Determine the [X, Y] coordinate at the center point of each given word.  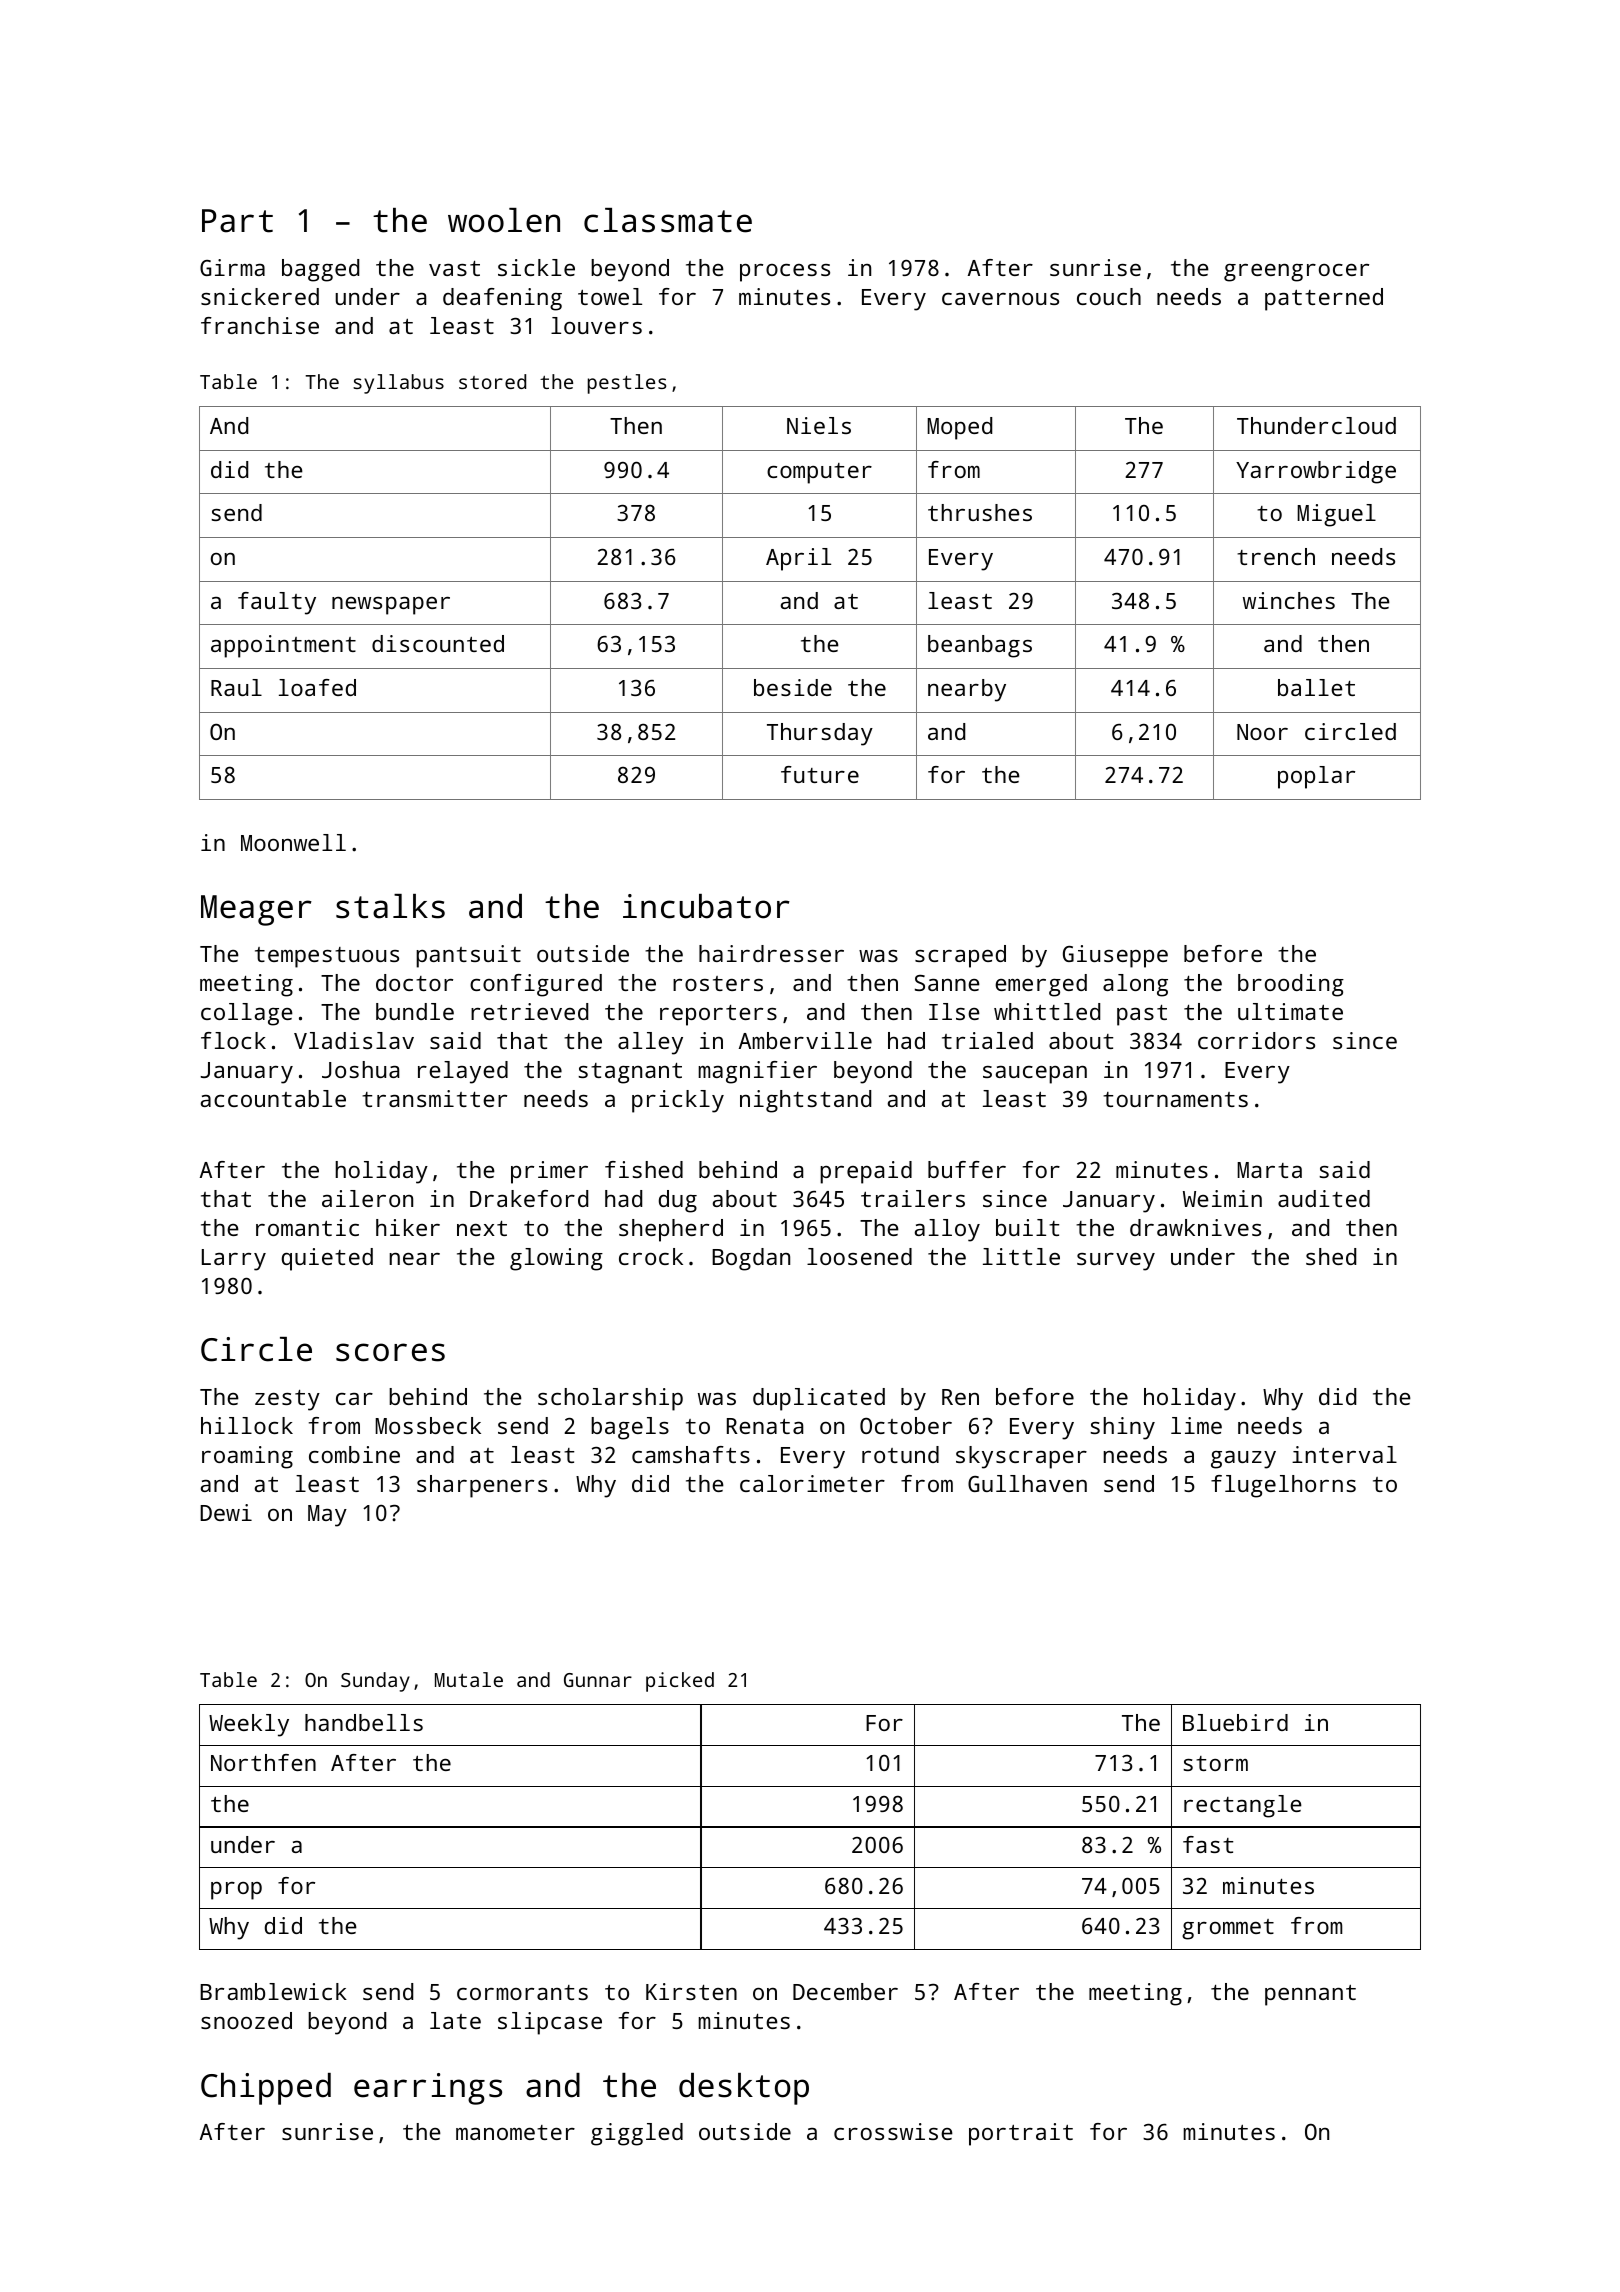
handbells [364, 1722]
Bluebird [1235, 1722]
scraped [960, 956]
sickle [536, 267]
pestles [627, 384]
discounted [438, 643]
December [845, 1991]
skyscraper [1021, 1457]
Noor [1262, 732]
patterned [1324, 299]
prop [236, 1891]
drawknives [1195, 1227]
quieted [327, 1259]
